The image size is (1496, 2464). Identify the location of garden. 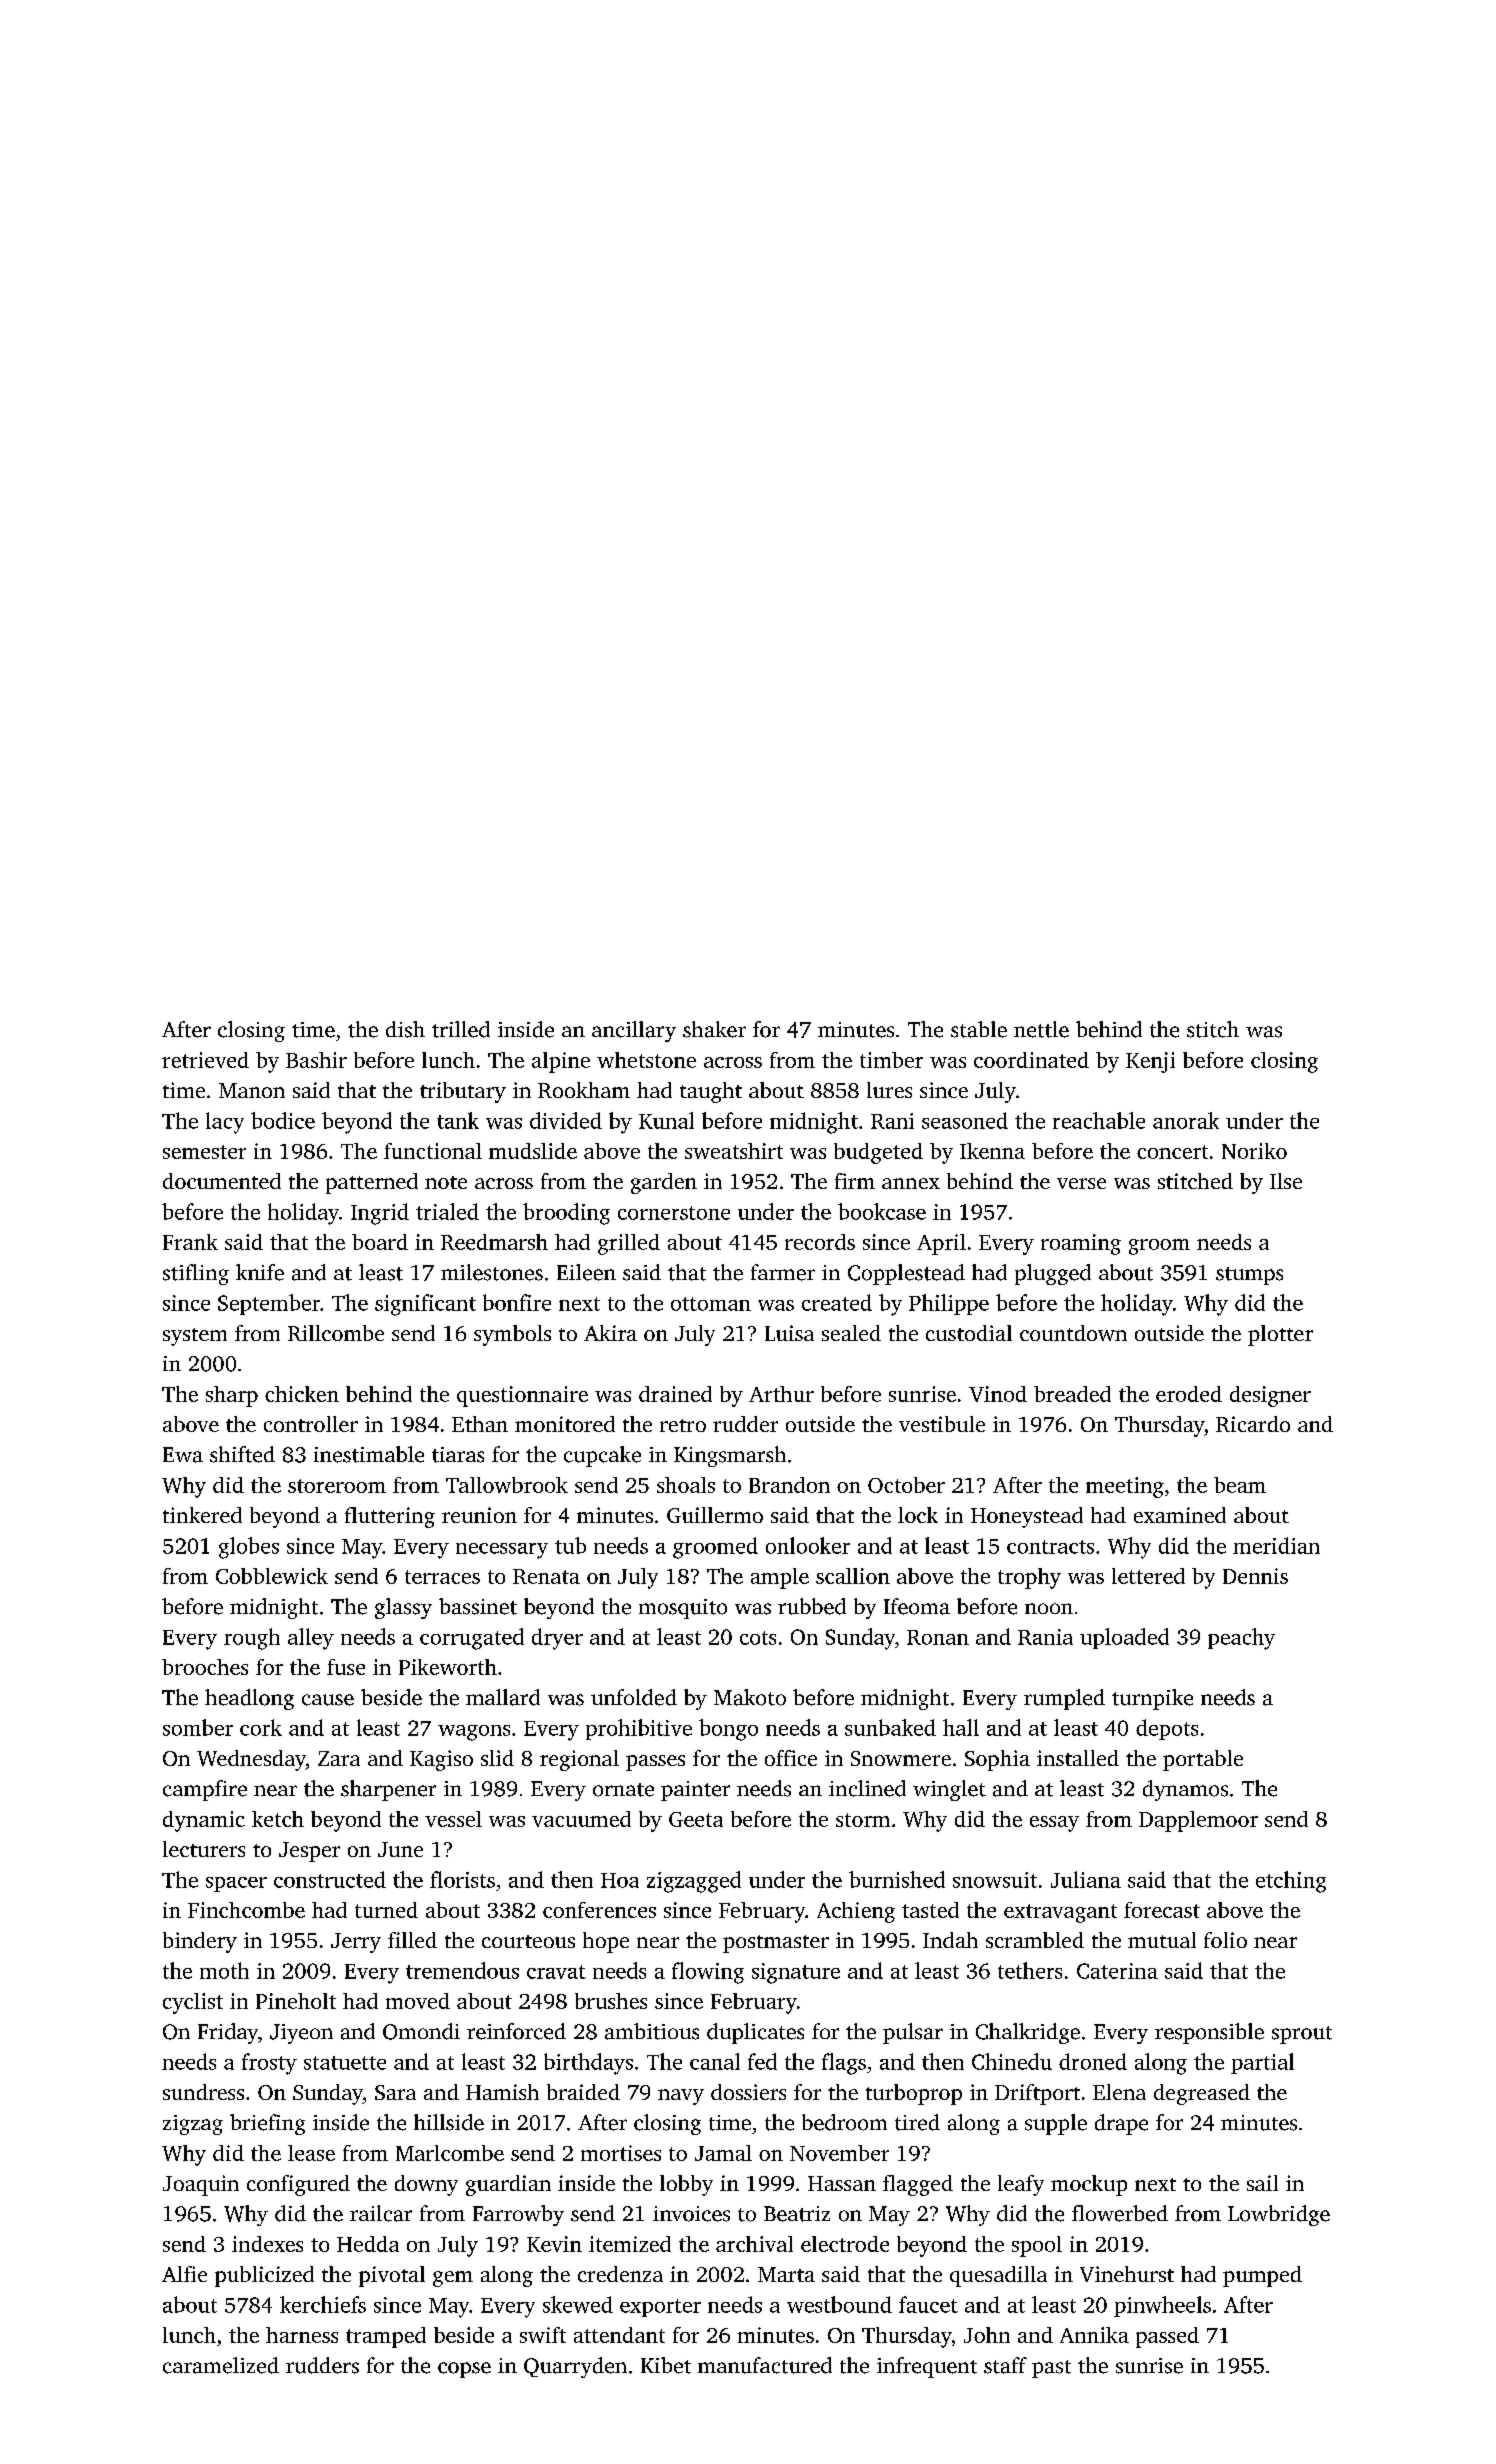
(664, 1183).
